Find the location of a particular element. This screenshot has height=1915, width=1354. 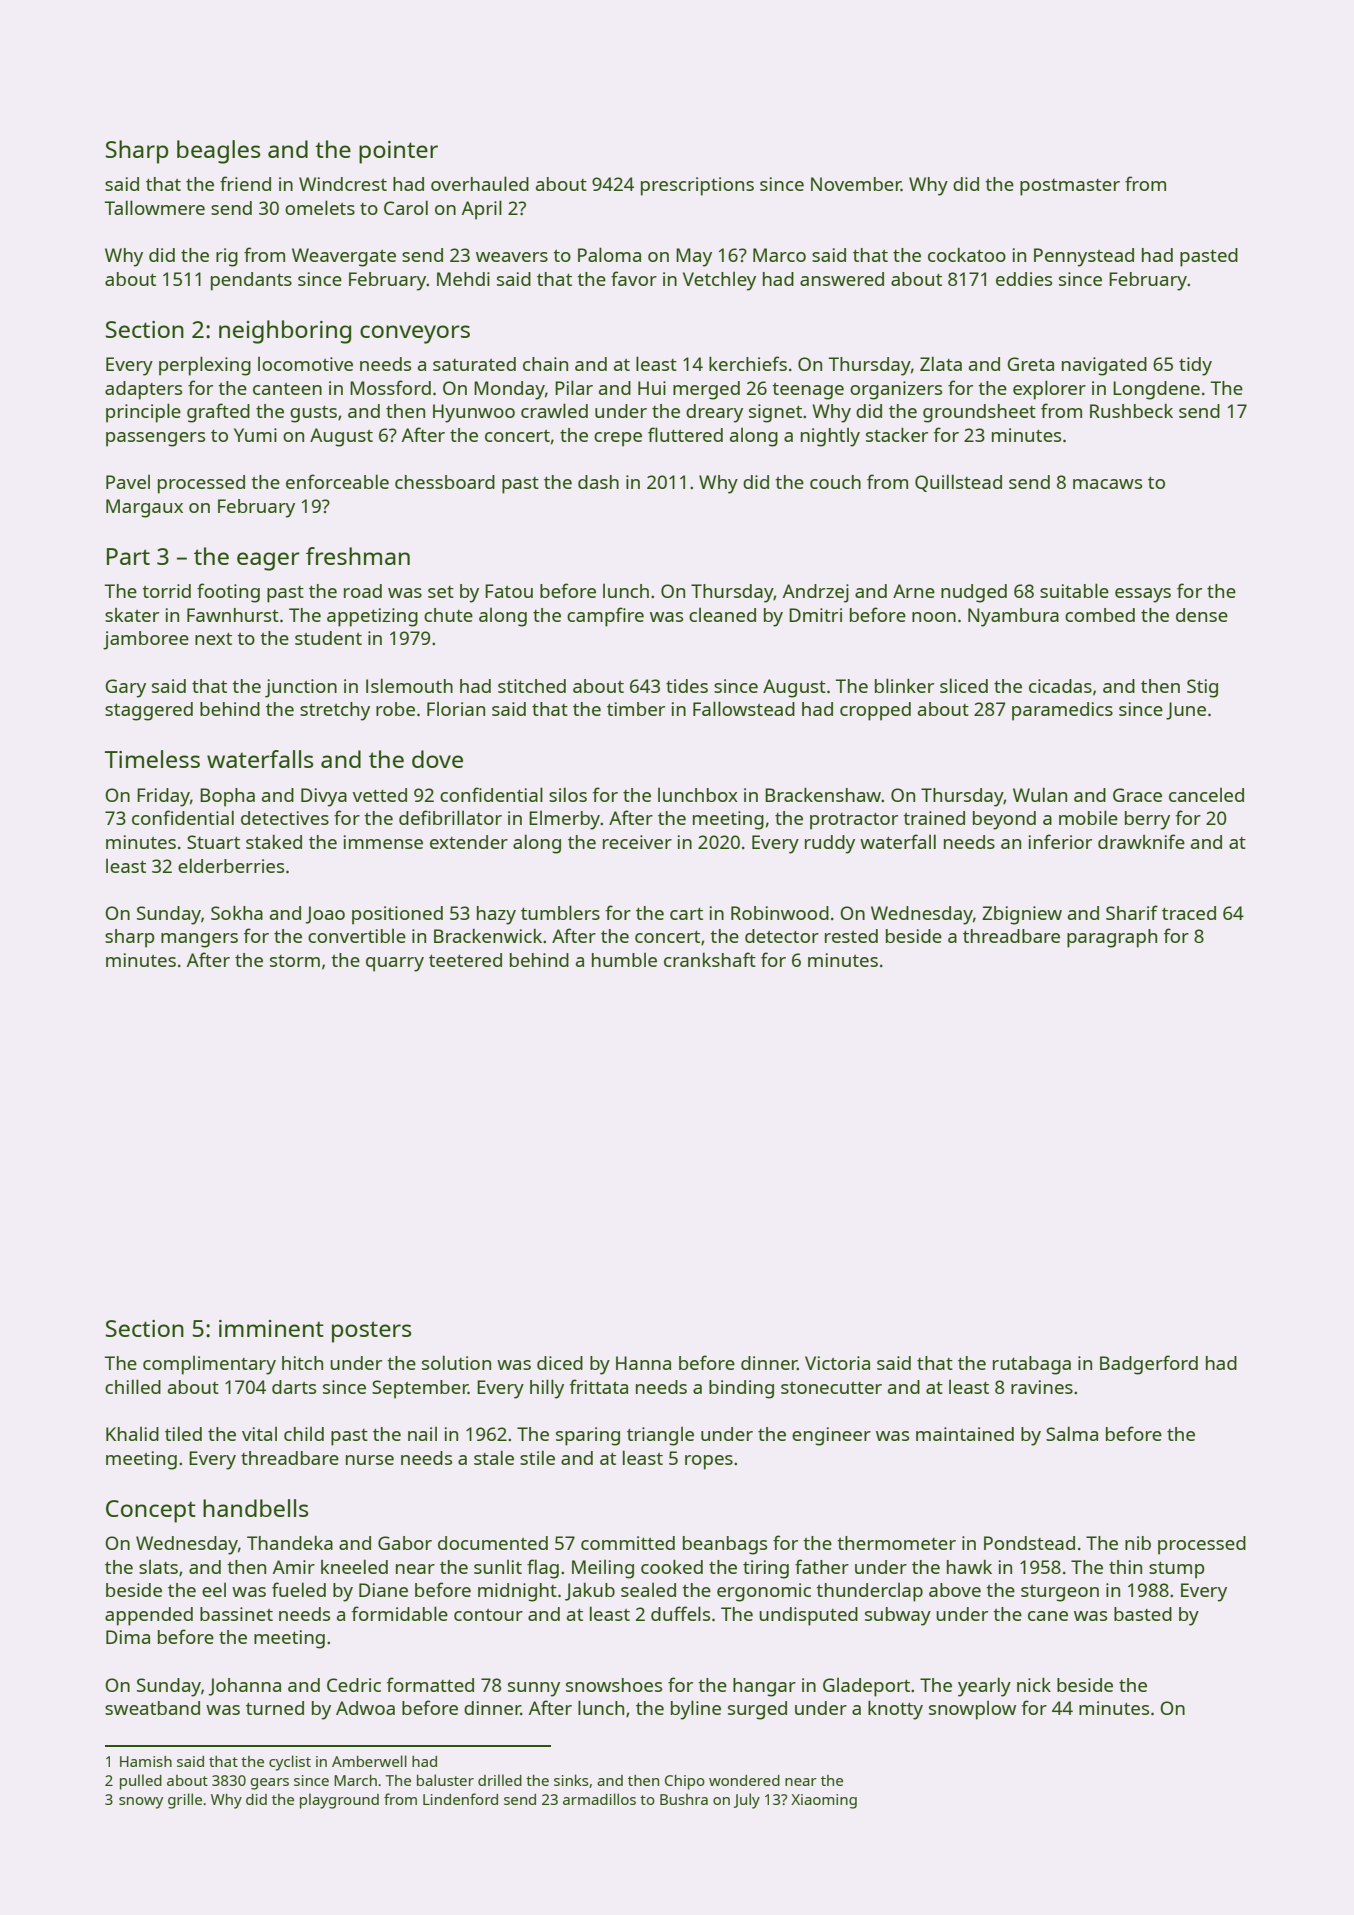

armadillos is located at coordinates (599, 1799).
